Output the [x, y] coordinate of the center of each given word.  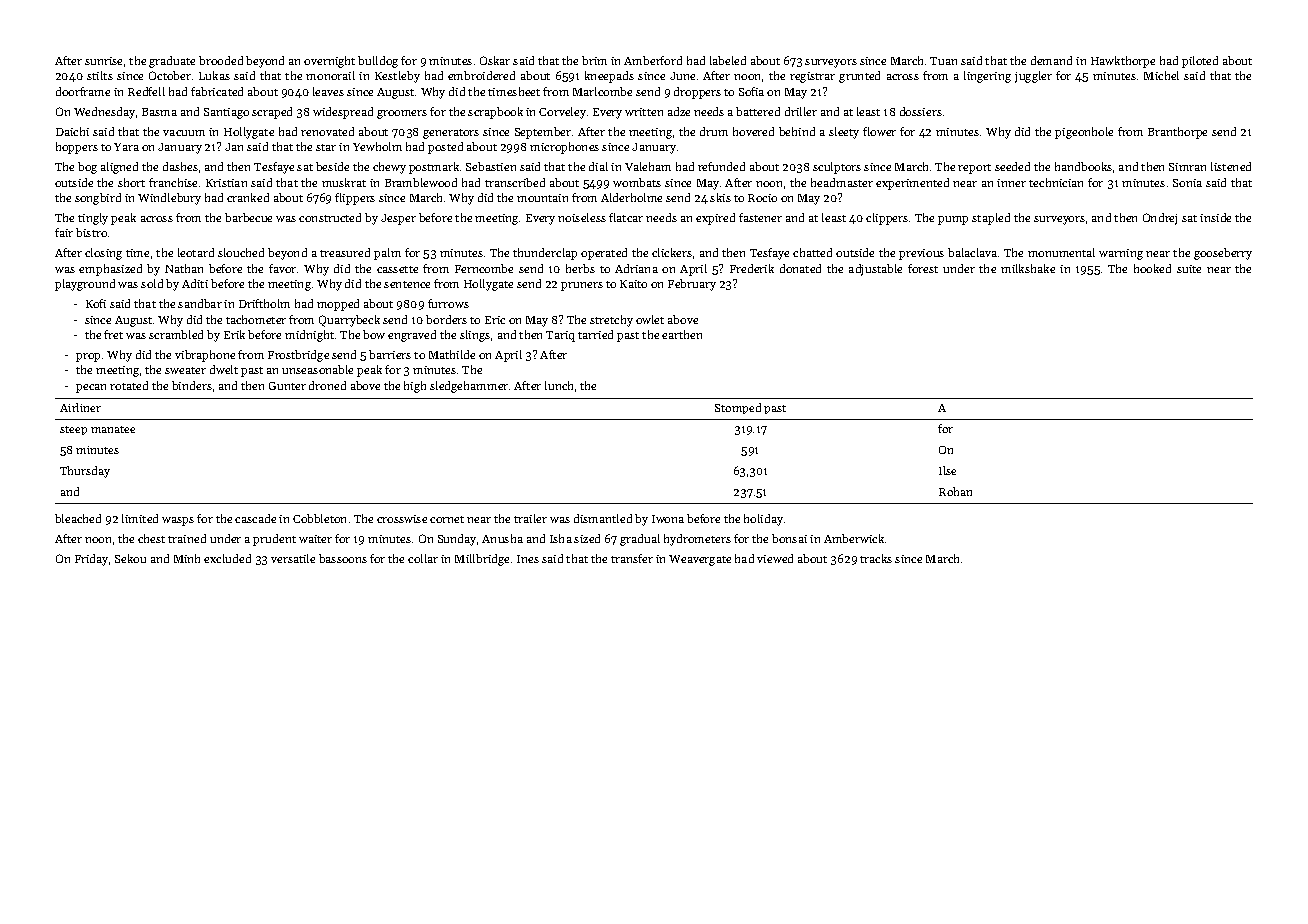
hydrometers [697, 540]
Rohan [955, 491]
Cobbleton [319, 518]
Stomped [738, 408]
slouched [241, 252]
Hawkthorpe [1123, 62]
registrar [812, 77]
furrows [448, 303]
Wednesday [104, 113]
